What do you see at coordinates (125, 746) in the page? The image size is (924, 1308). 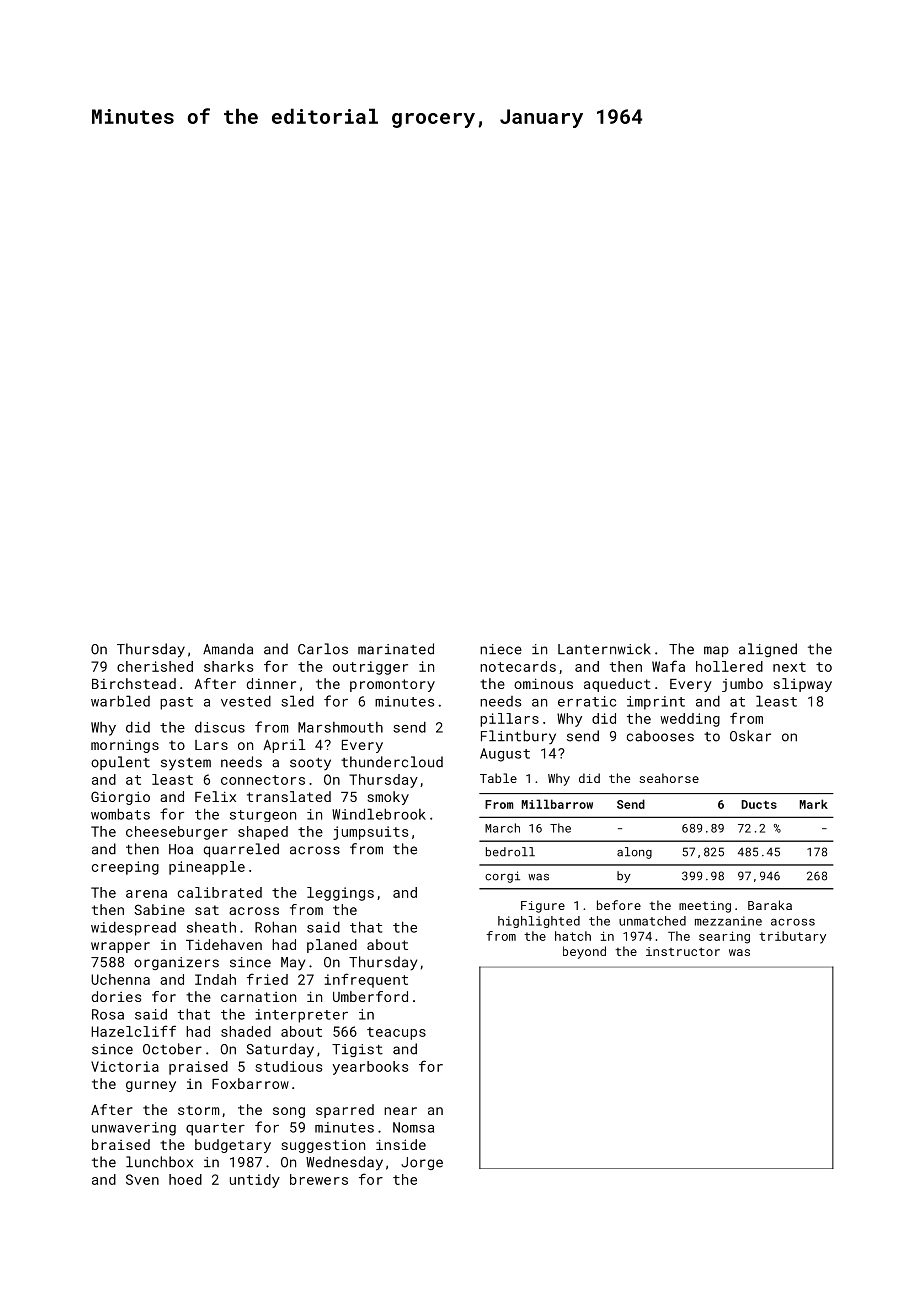 I see `mornings` at bounding box center [125, 746].
